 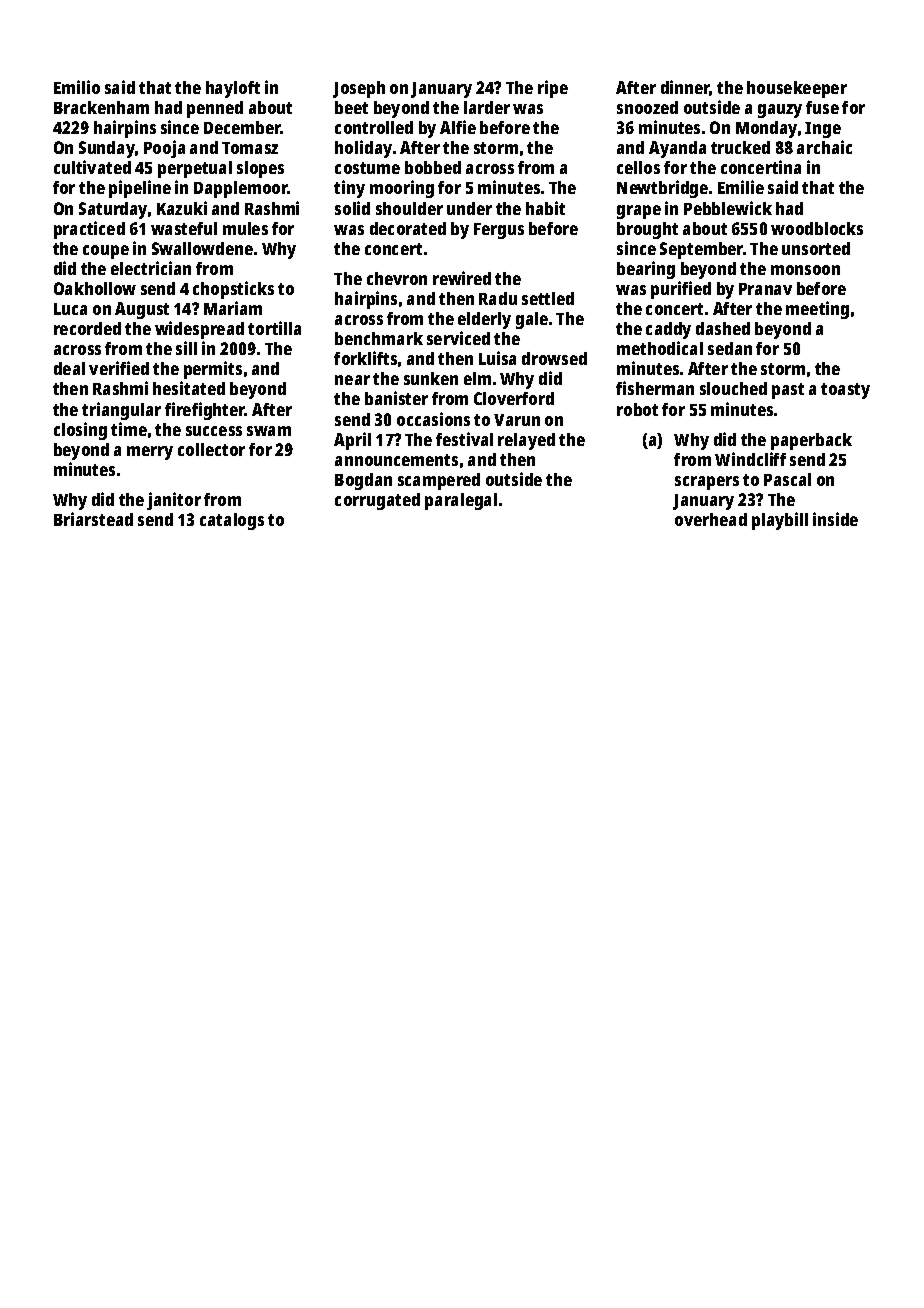 I want to click on caddy, so click(x=668, y=330).
